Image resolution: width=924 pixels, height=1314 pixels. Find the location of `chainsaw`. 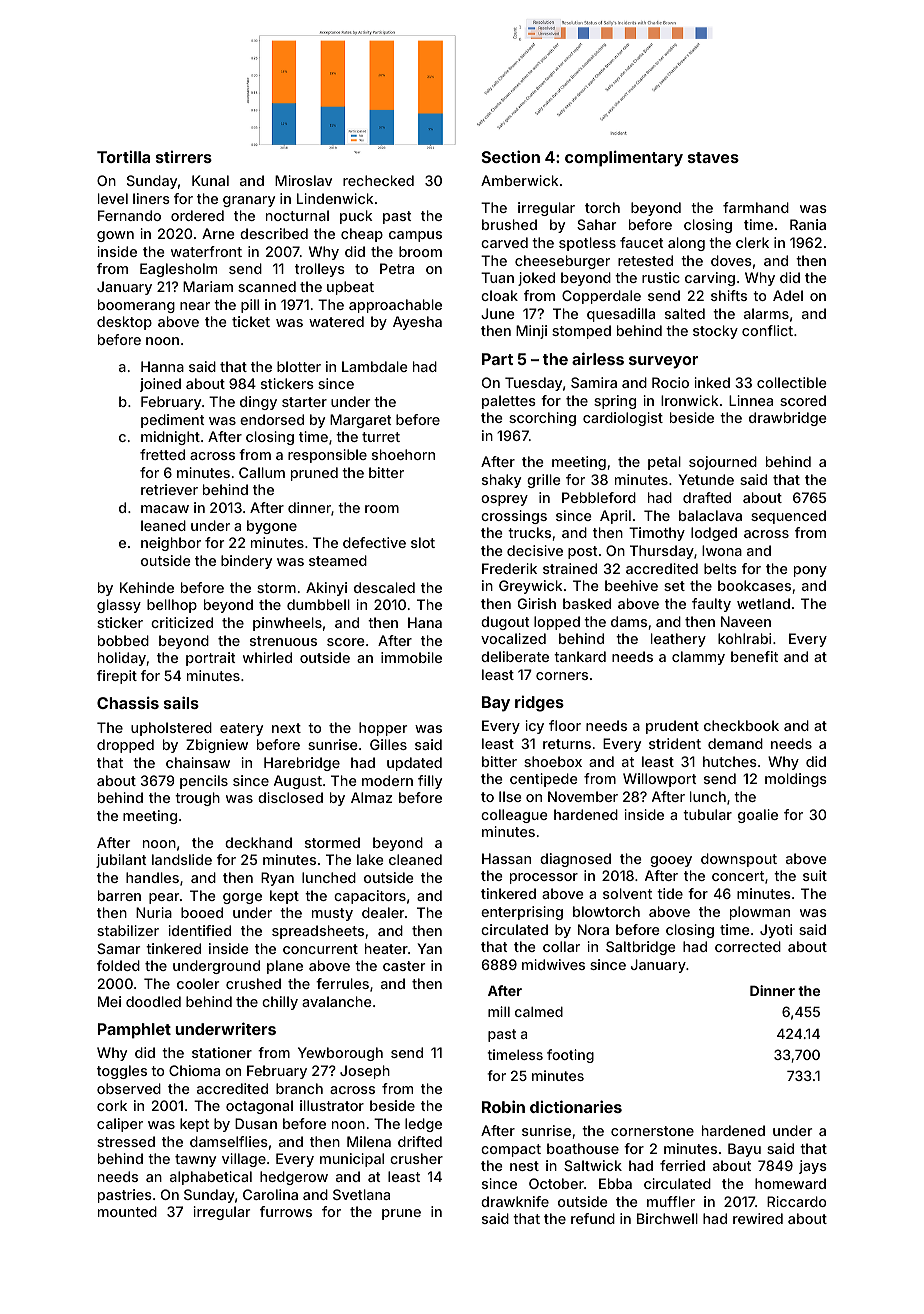

chainsaw is located at coordinates (198, 762).
